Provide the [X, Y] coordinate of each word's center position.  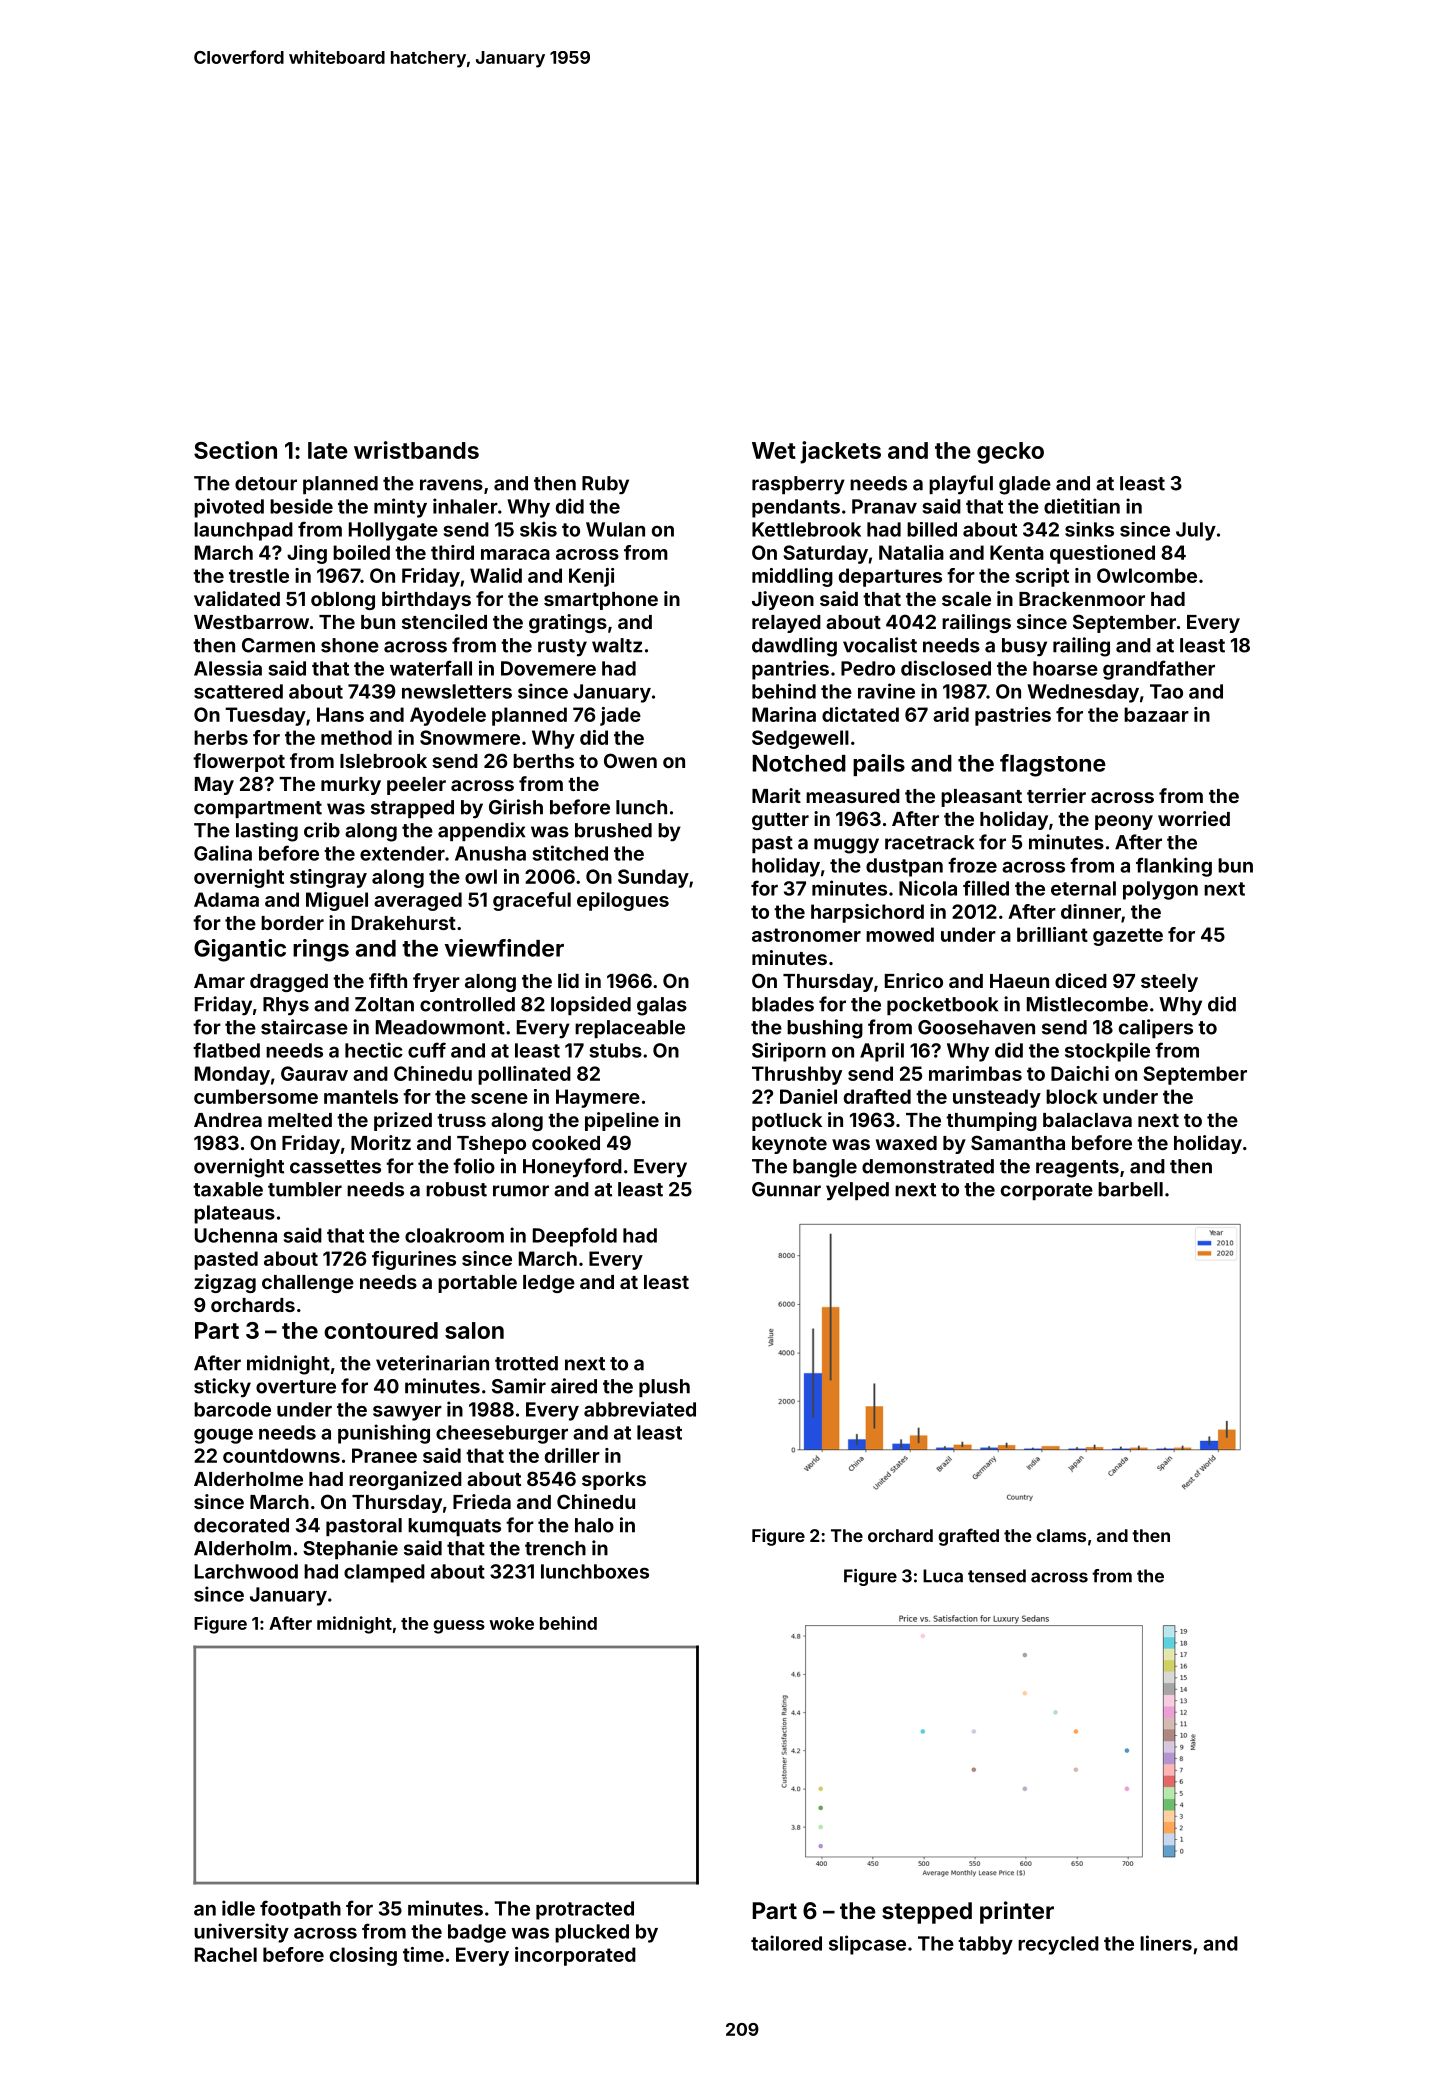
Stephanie [350, 1549]
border [292, 923]
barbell [1130, 1189]
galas [662, 1006]
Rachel [226, 1954]
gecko [1010, 453]
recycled [1058, 1945]
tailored [786, 1943]
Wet [774, 450]
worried [1194, 818]
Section [235, 450]
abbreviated [640, 1409]
